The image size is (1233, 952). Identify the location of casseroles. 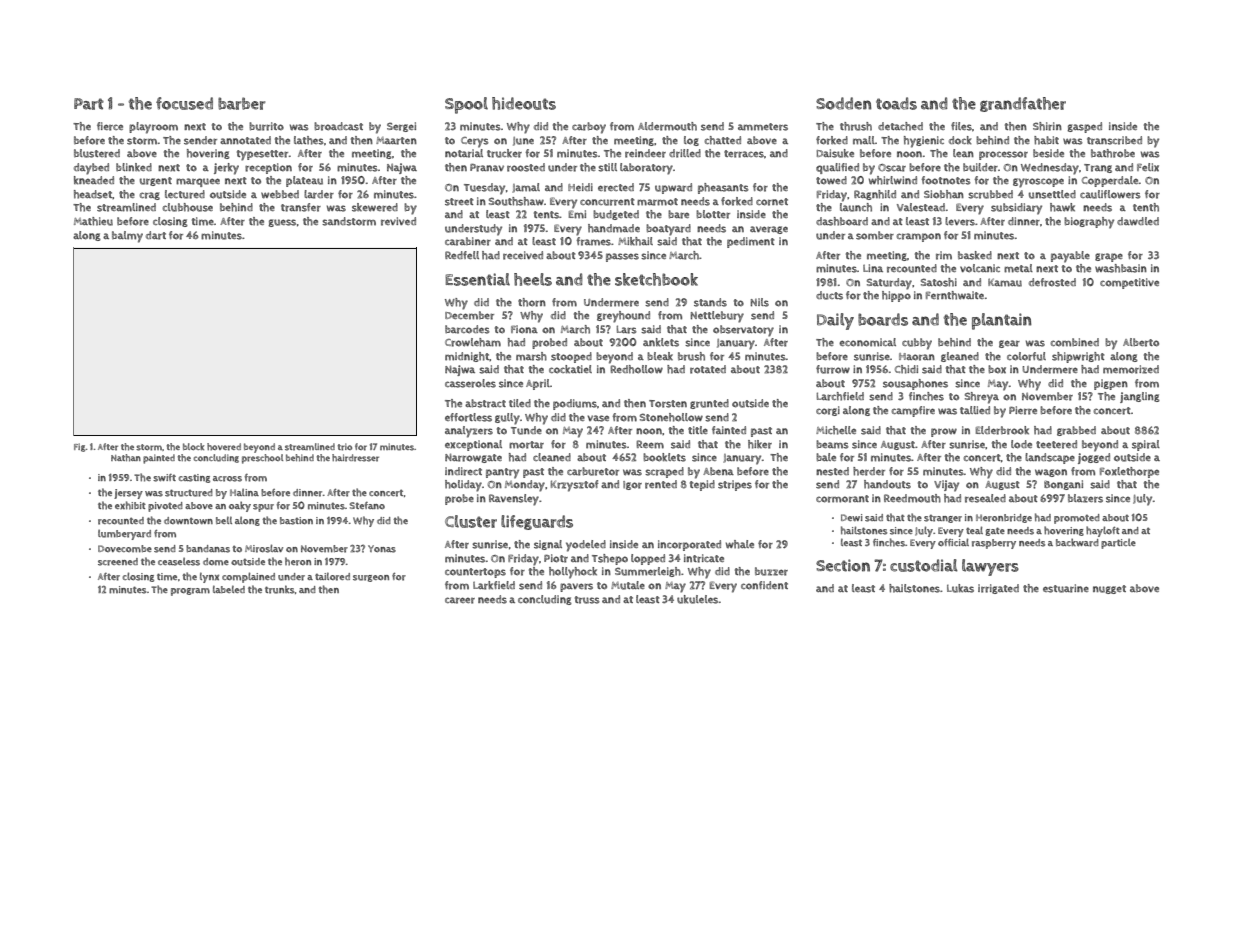
(470, 383).
